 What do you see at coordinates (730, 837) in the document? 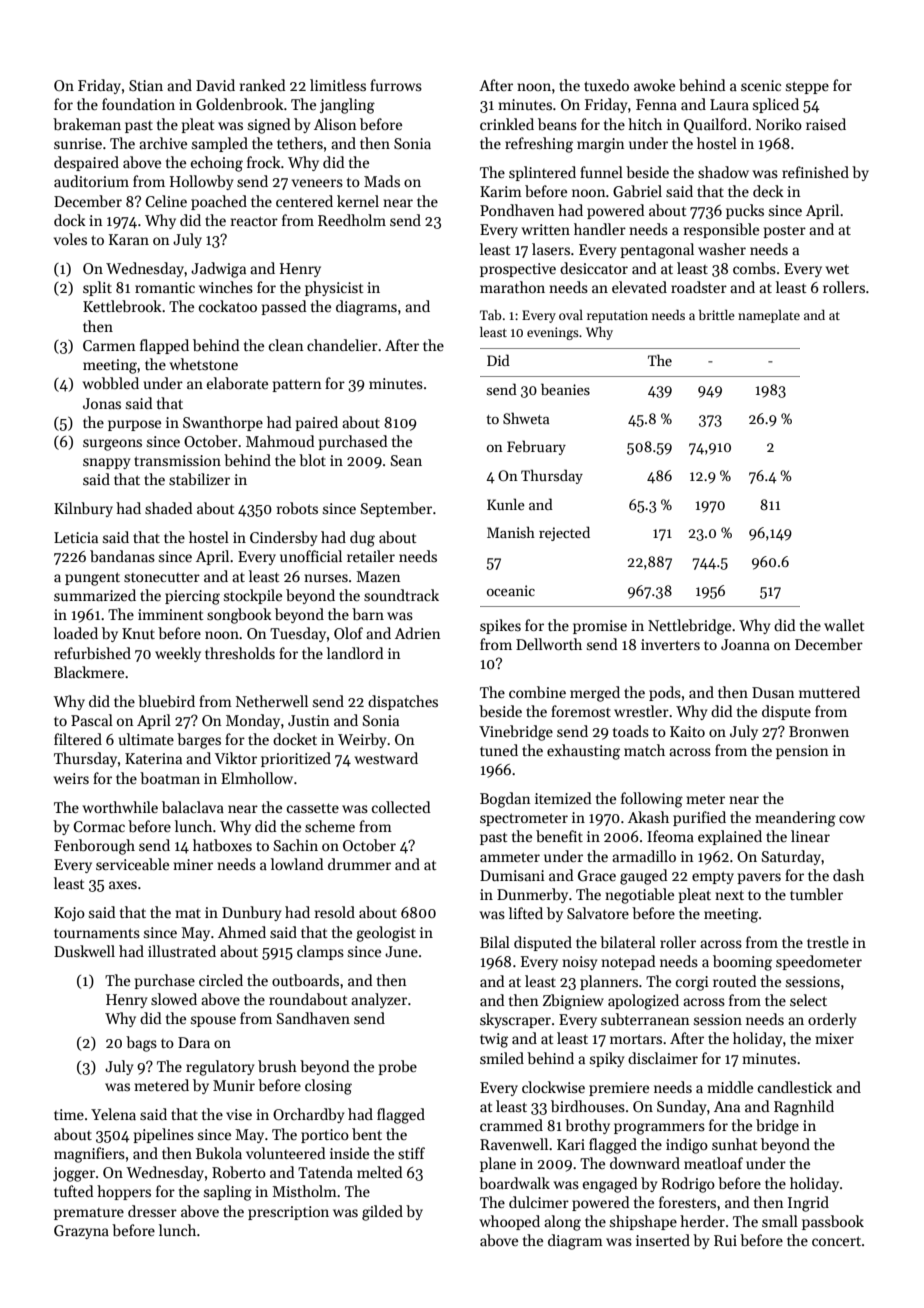
I see `explained` at bounding box center [730, 837].
